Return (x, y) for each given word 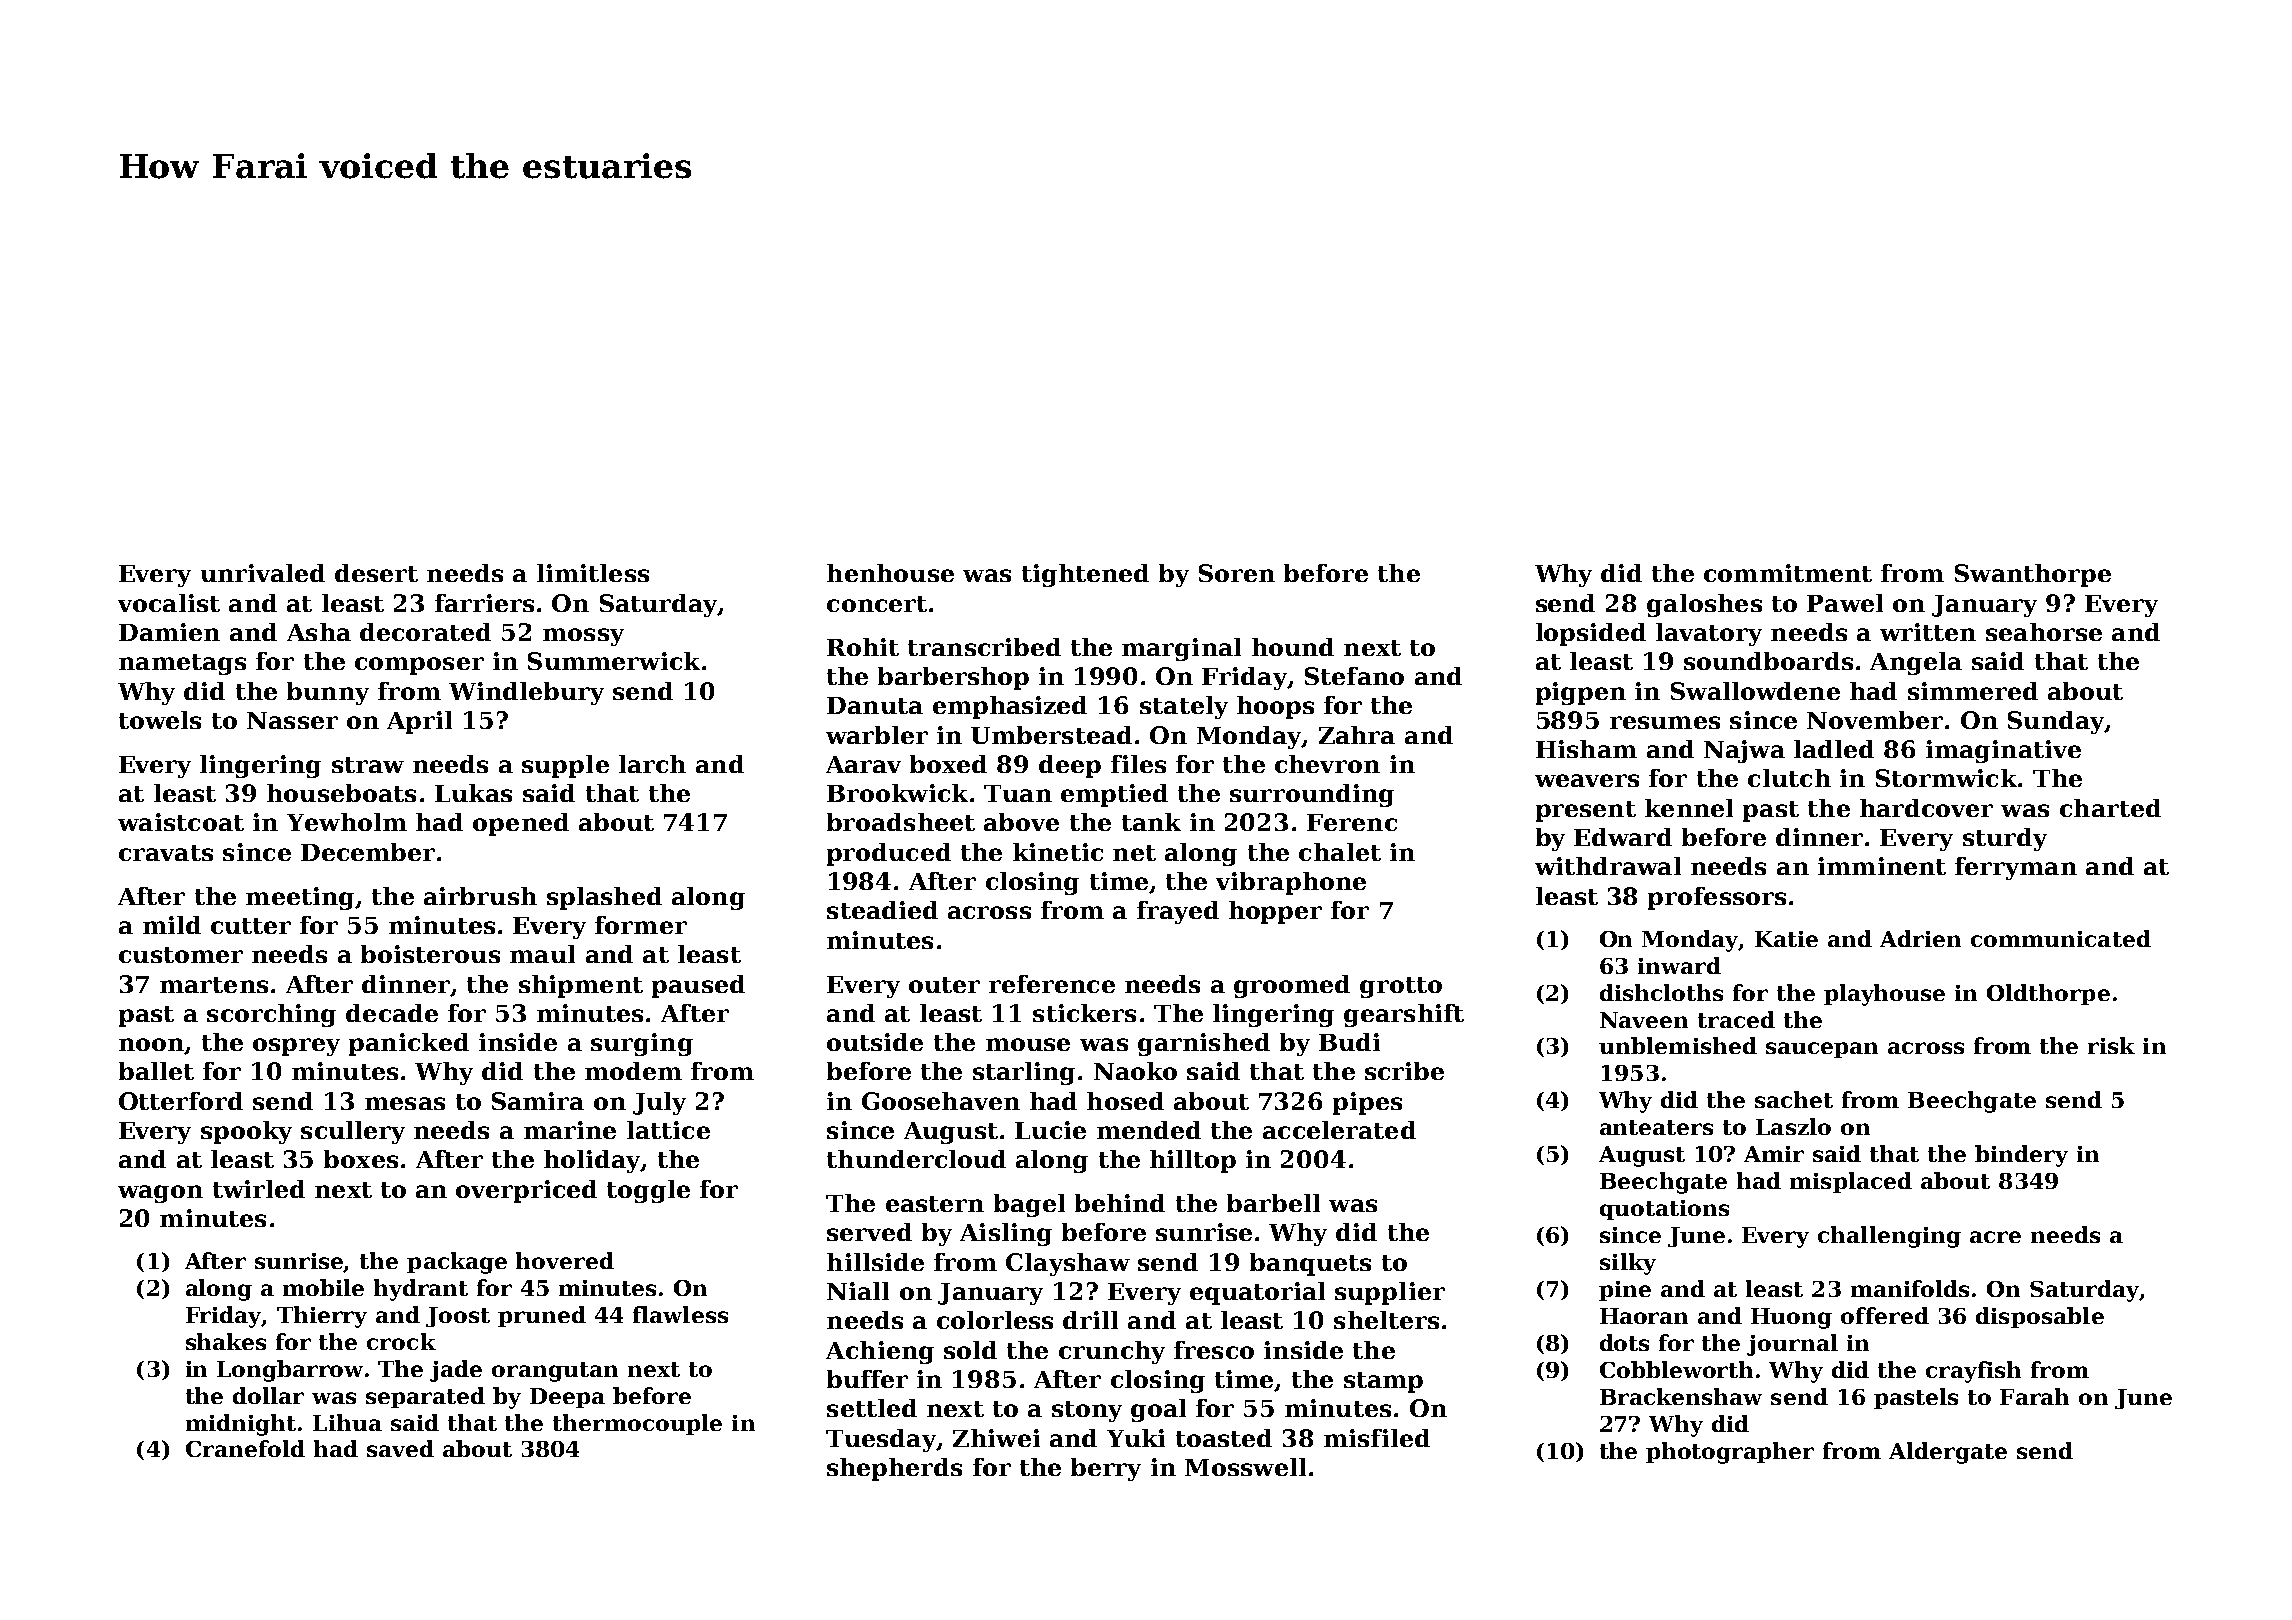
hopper (1275, 912)
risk (2111, 1045)
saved (400, 1448)
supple (565, 766)
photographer (1730, 1453)
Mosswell (1245, 1467)
